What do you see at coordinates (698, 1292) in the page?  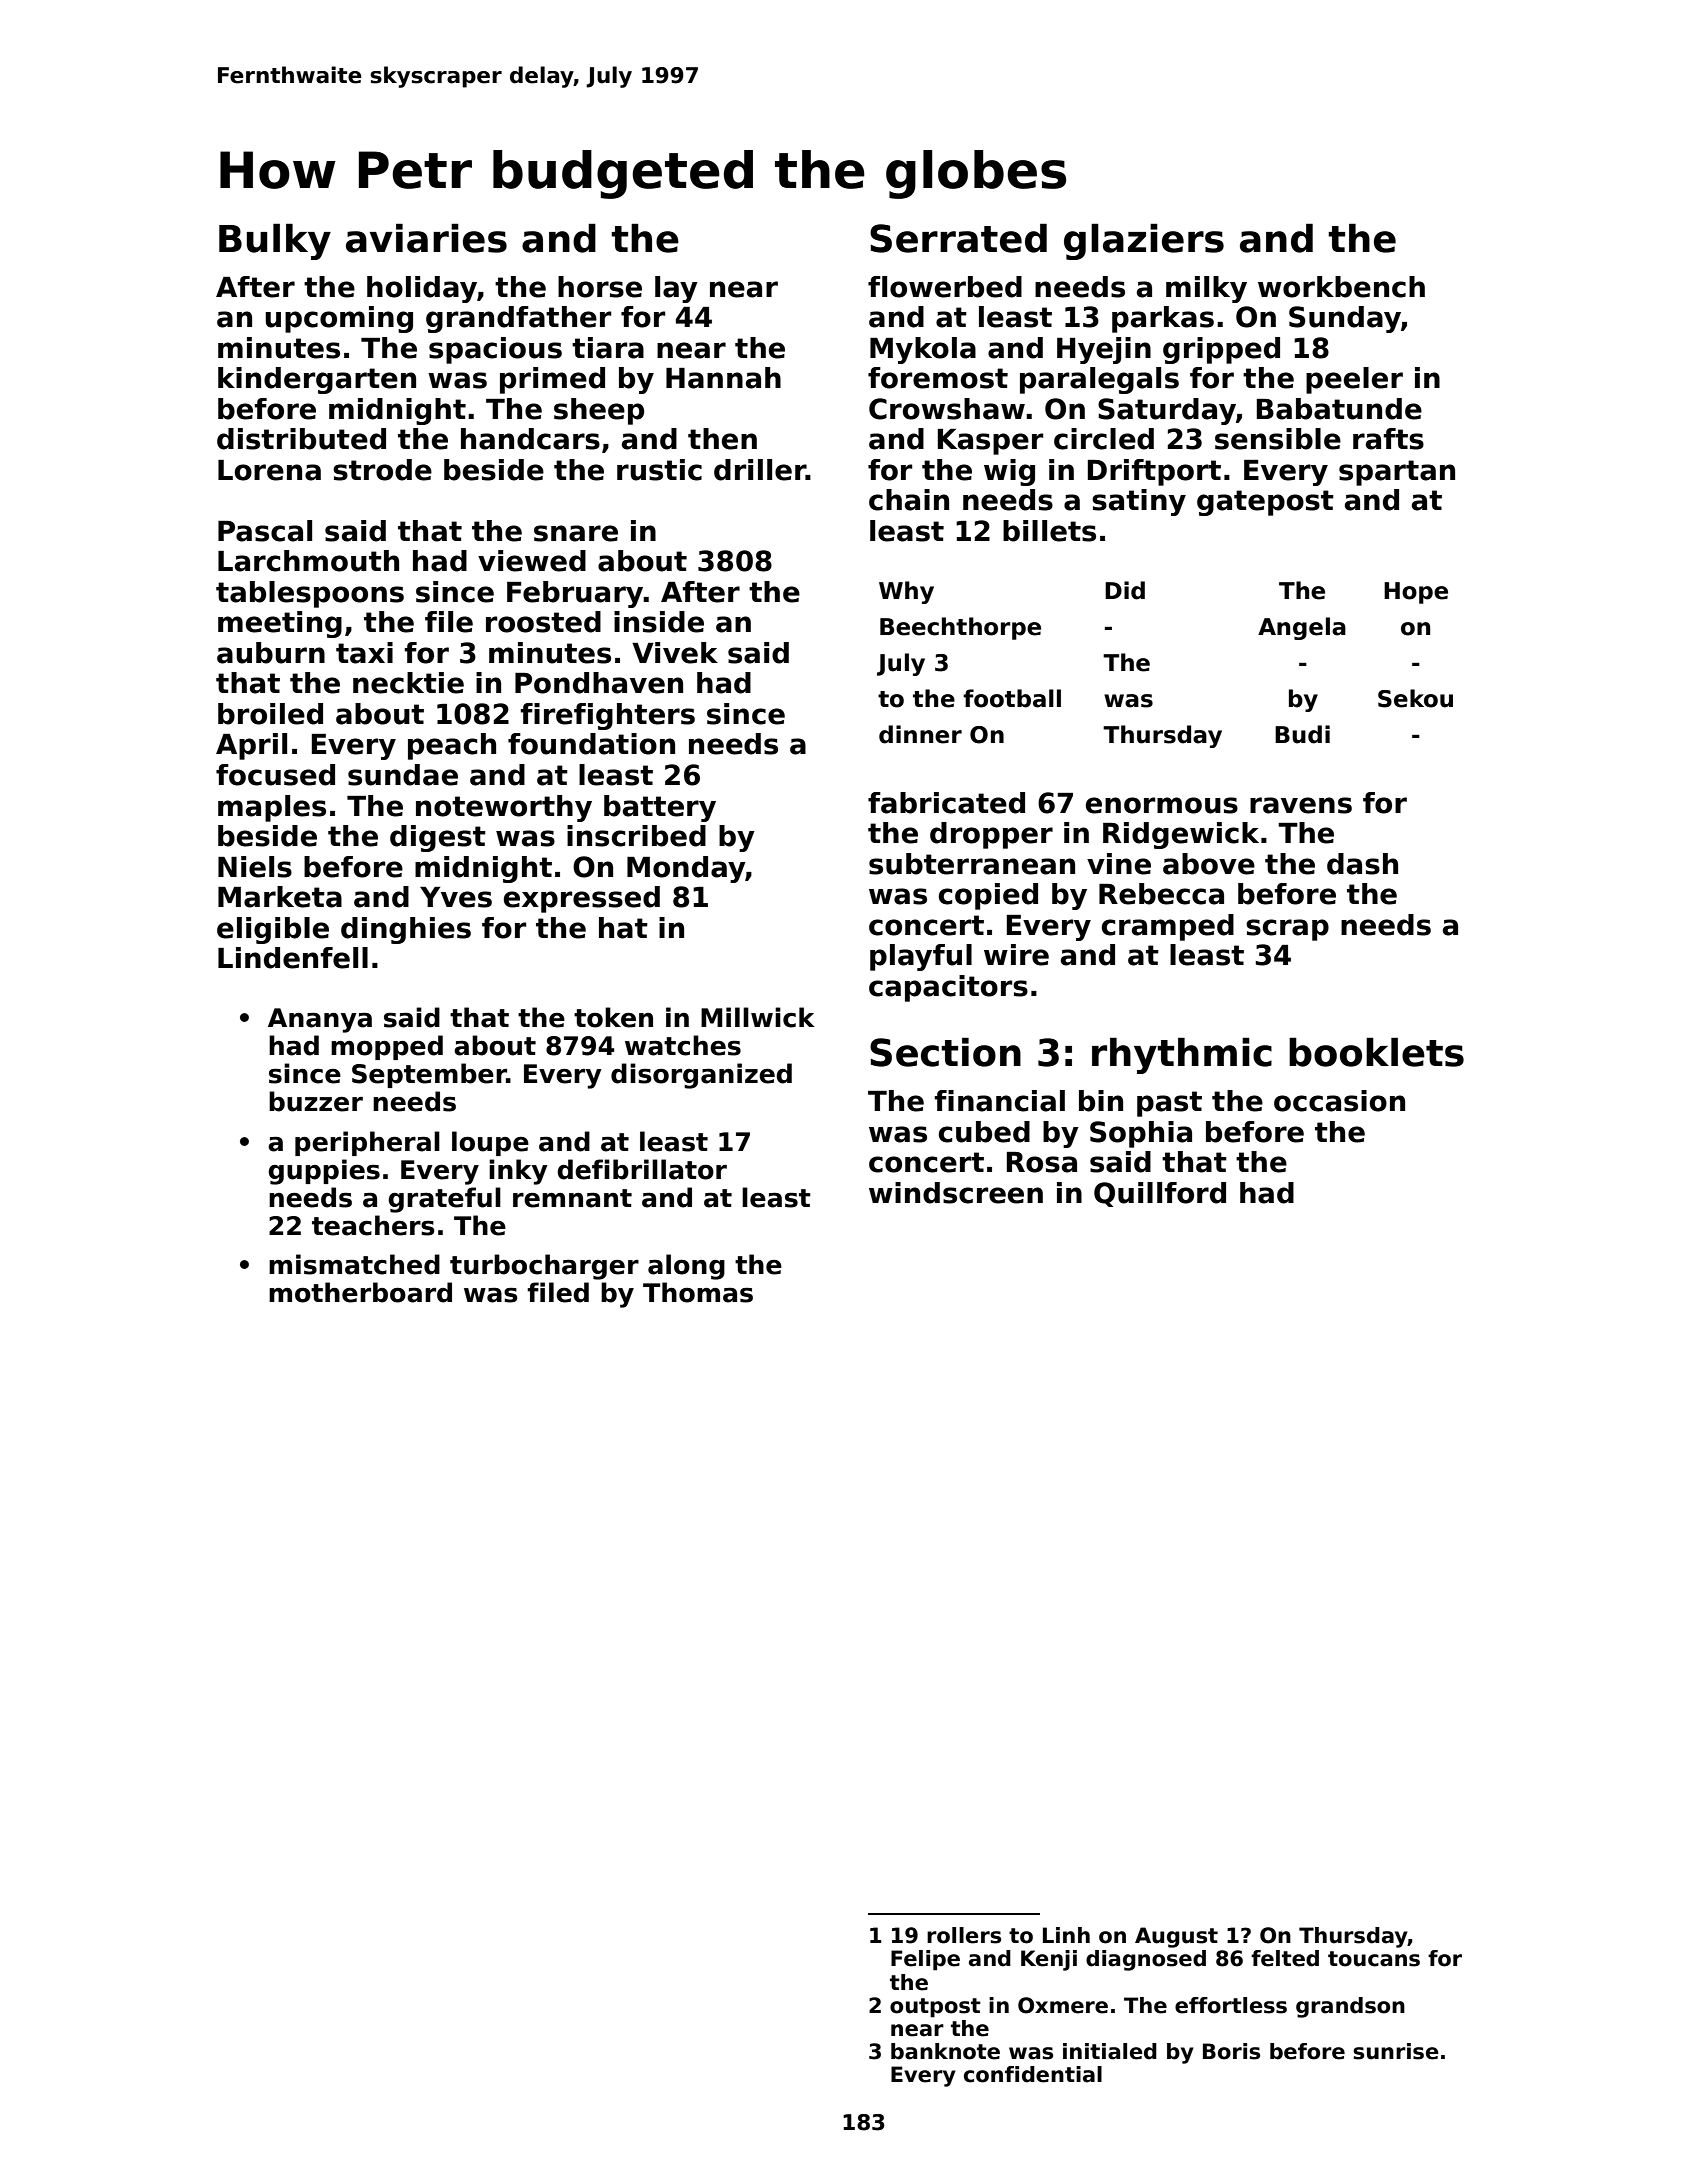 I see `Thomas` at bounding box center [698, 1292].
